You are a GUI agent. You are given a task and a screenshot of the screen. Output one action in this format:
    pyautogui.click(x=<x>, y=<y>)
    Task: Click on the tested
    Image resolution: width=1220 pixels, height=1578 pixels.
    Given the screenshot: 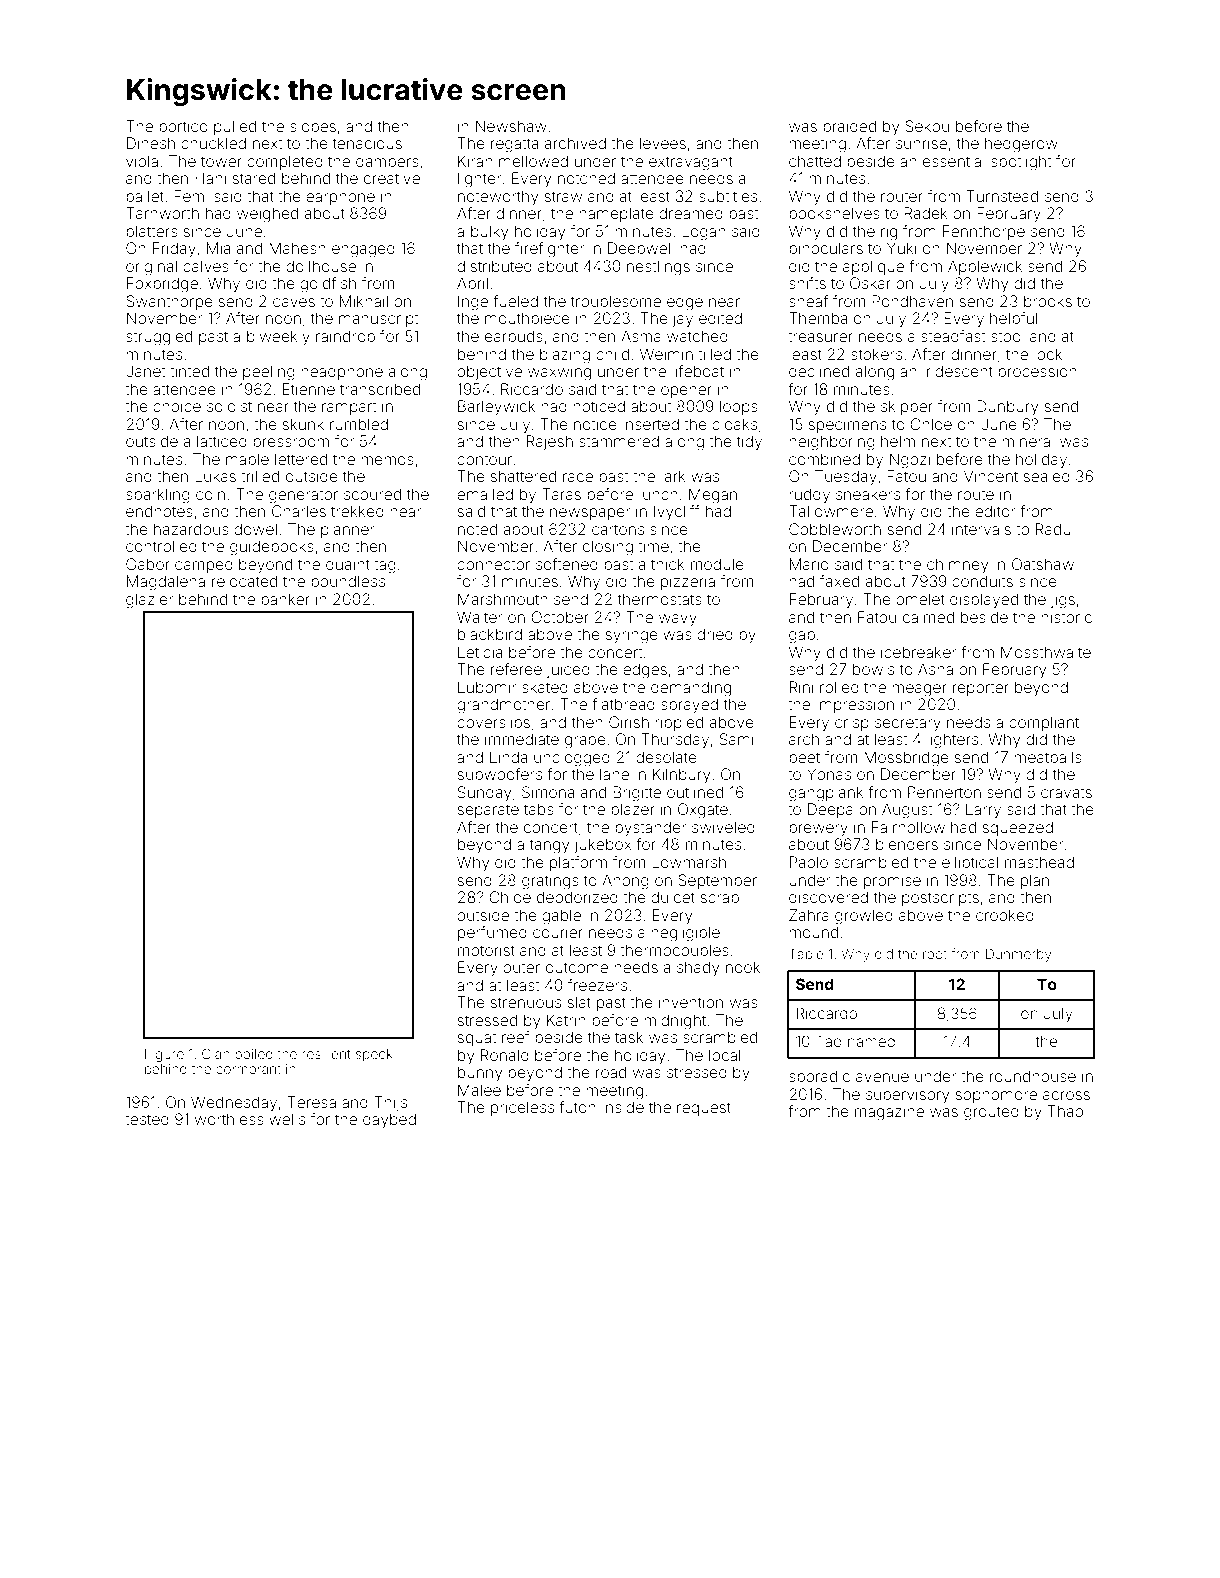 What is the action you would take?
    pyautogui.click(x=147, y=1119)
